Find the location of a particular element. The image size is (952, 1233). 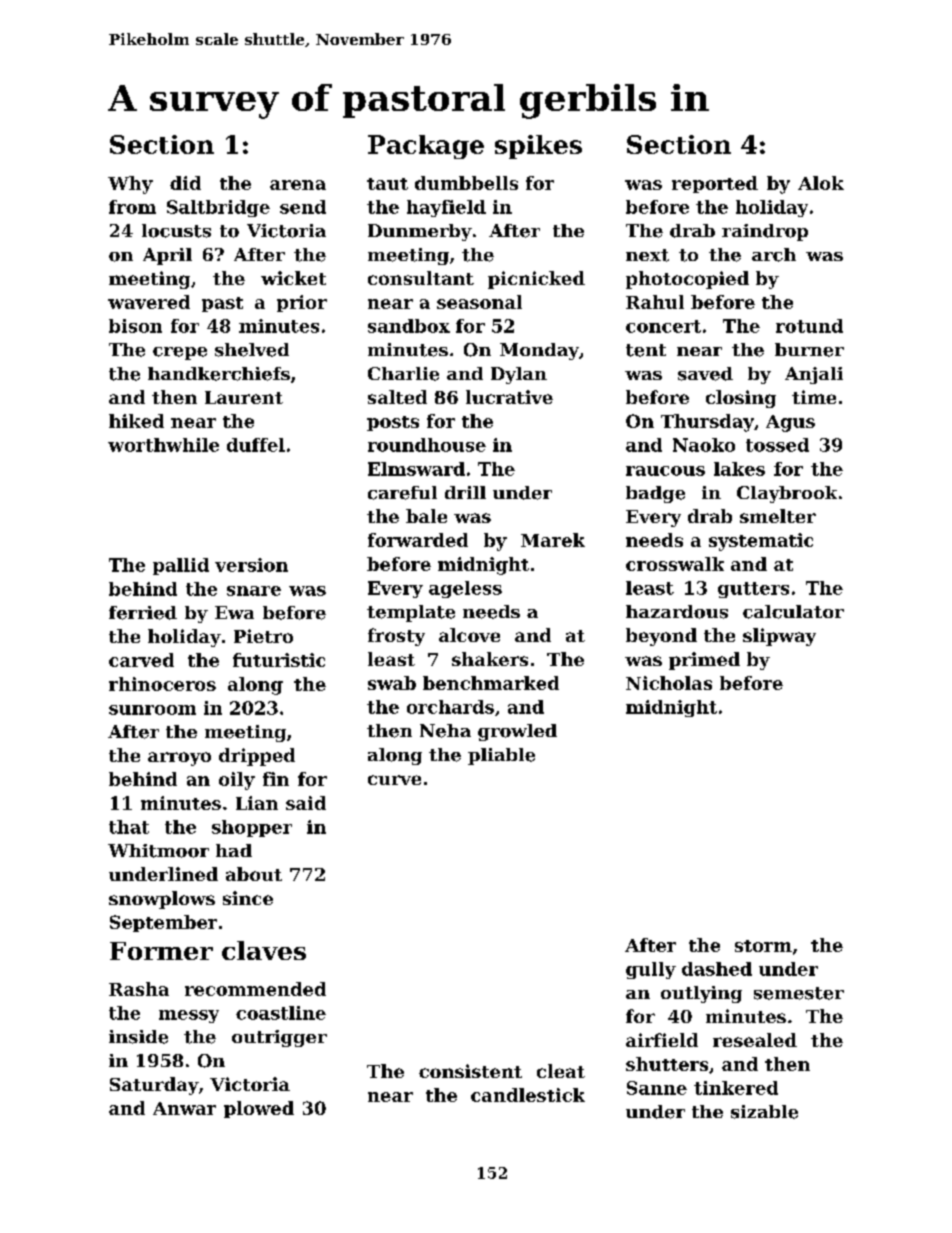

seasonal is located at coordinates (479, 302).
